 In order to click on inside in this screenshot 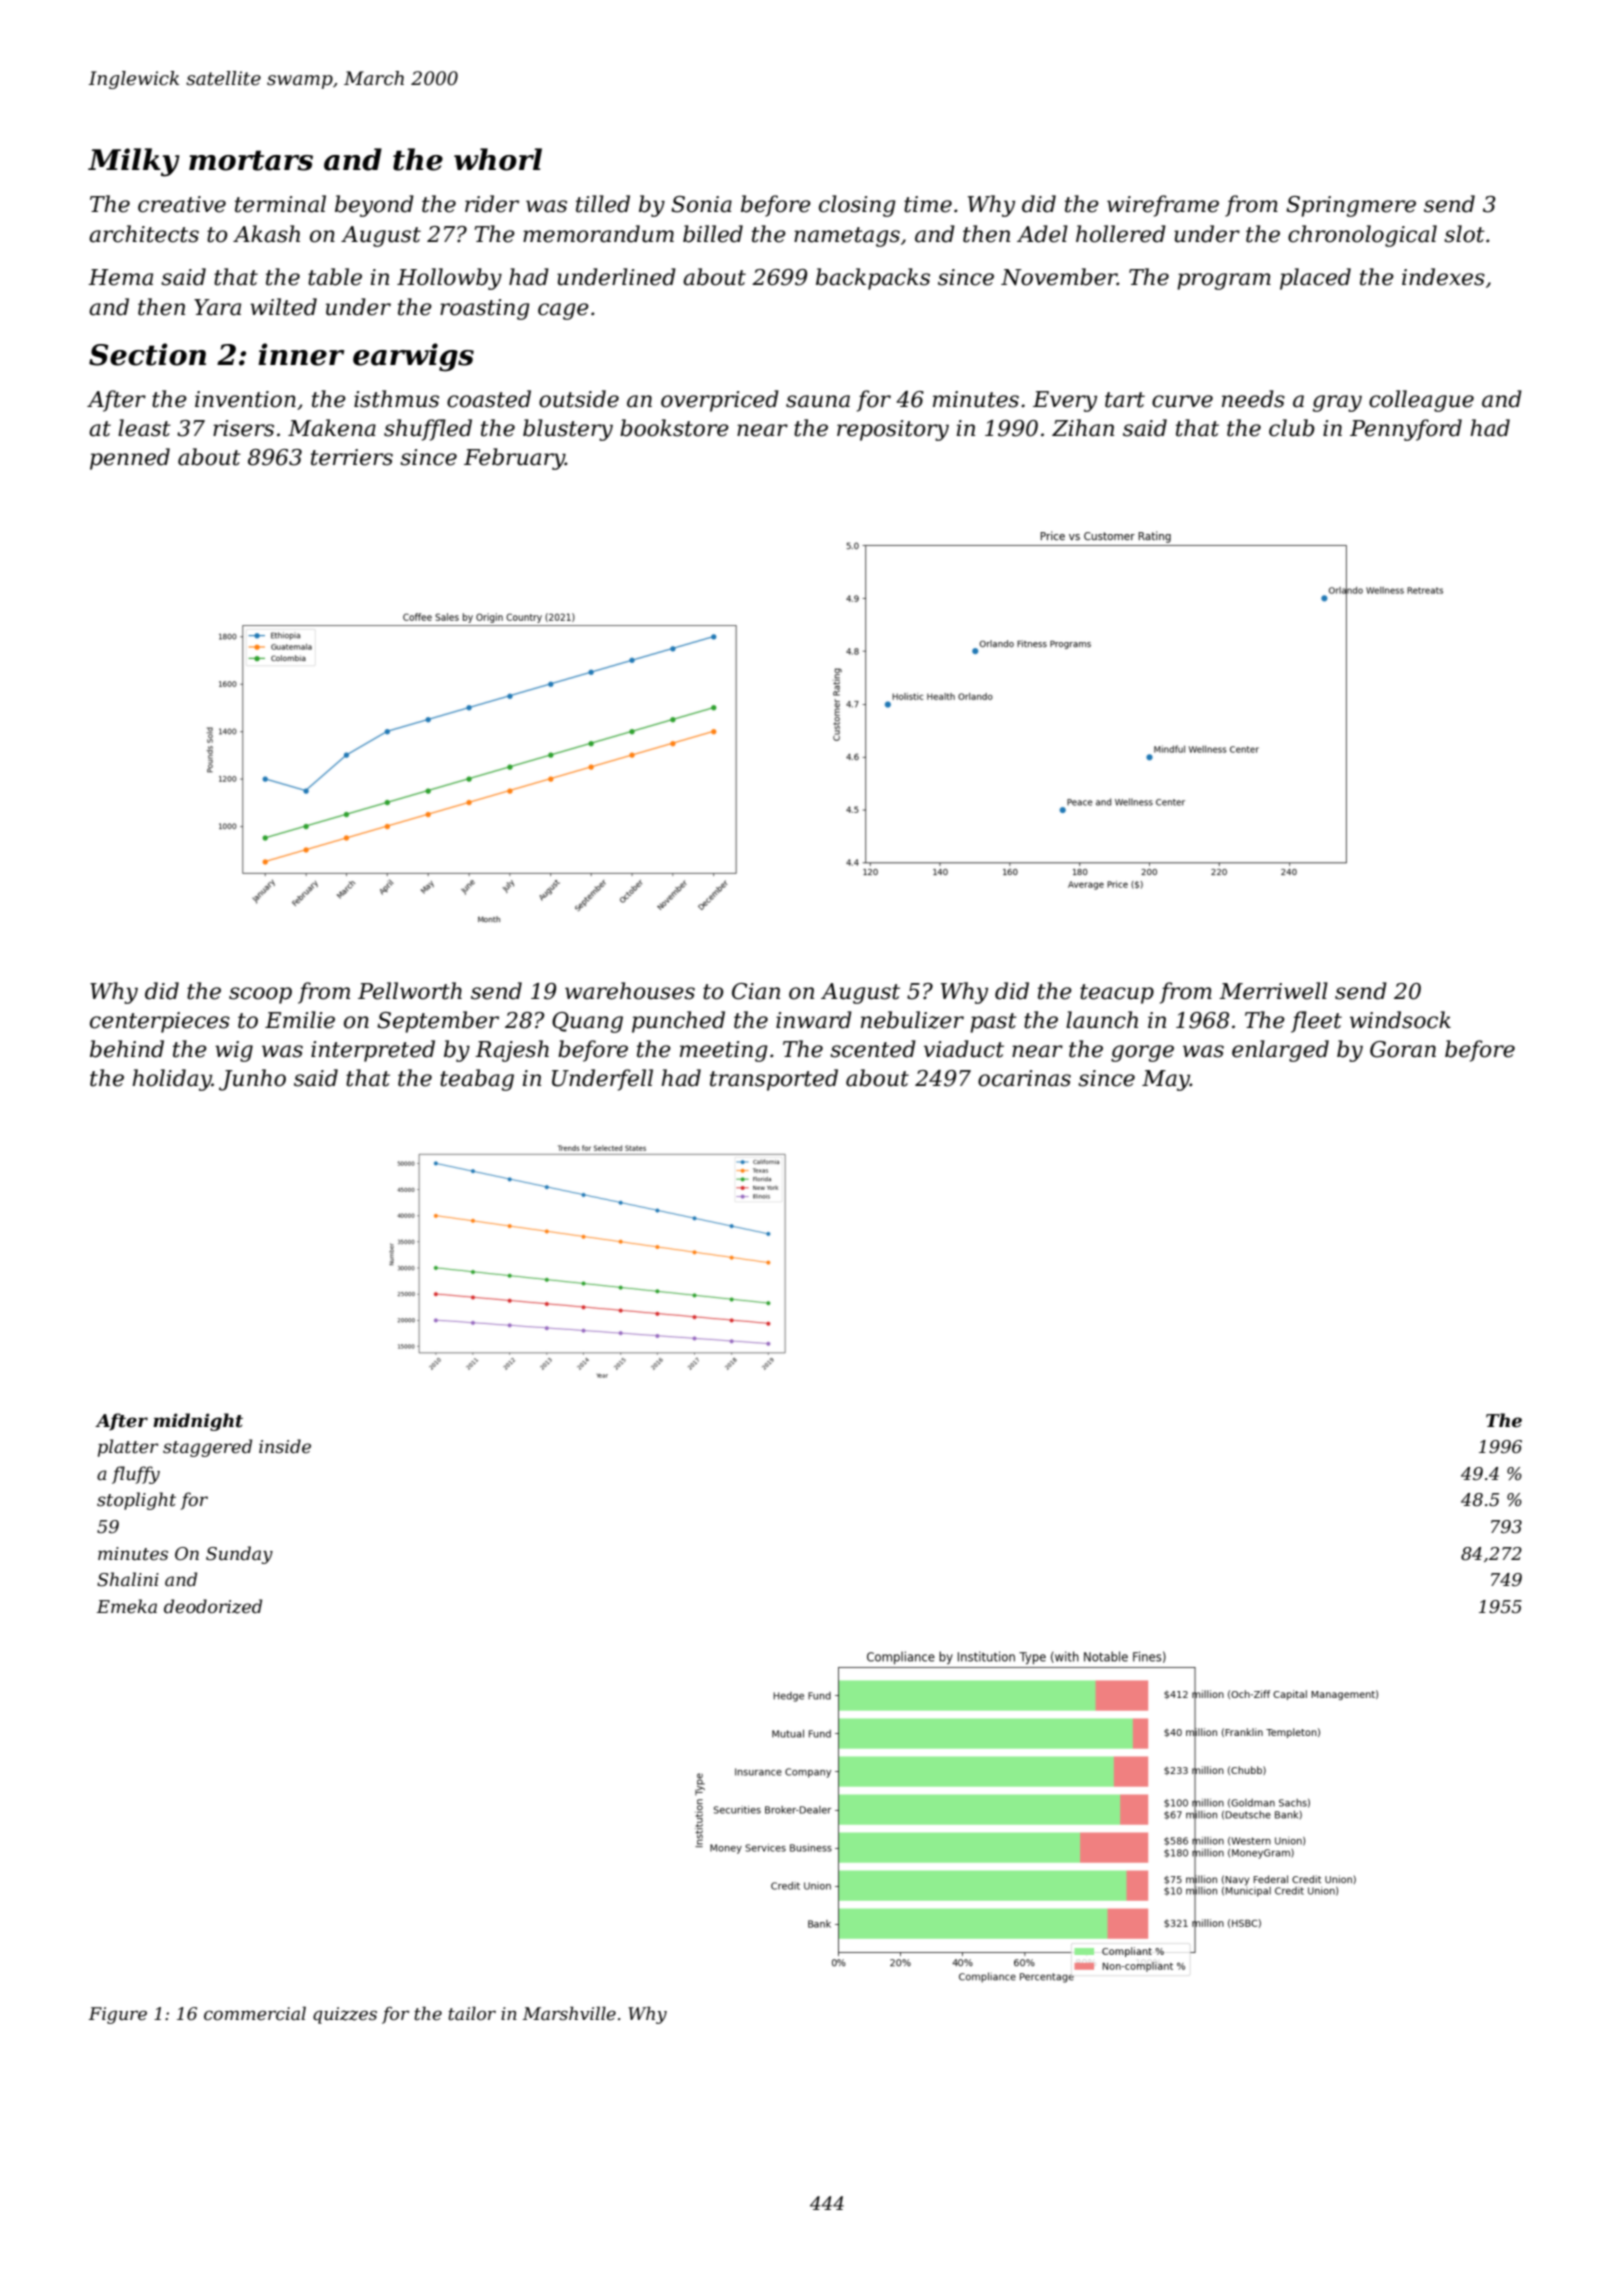, I will do `click(285, 1446)`.
